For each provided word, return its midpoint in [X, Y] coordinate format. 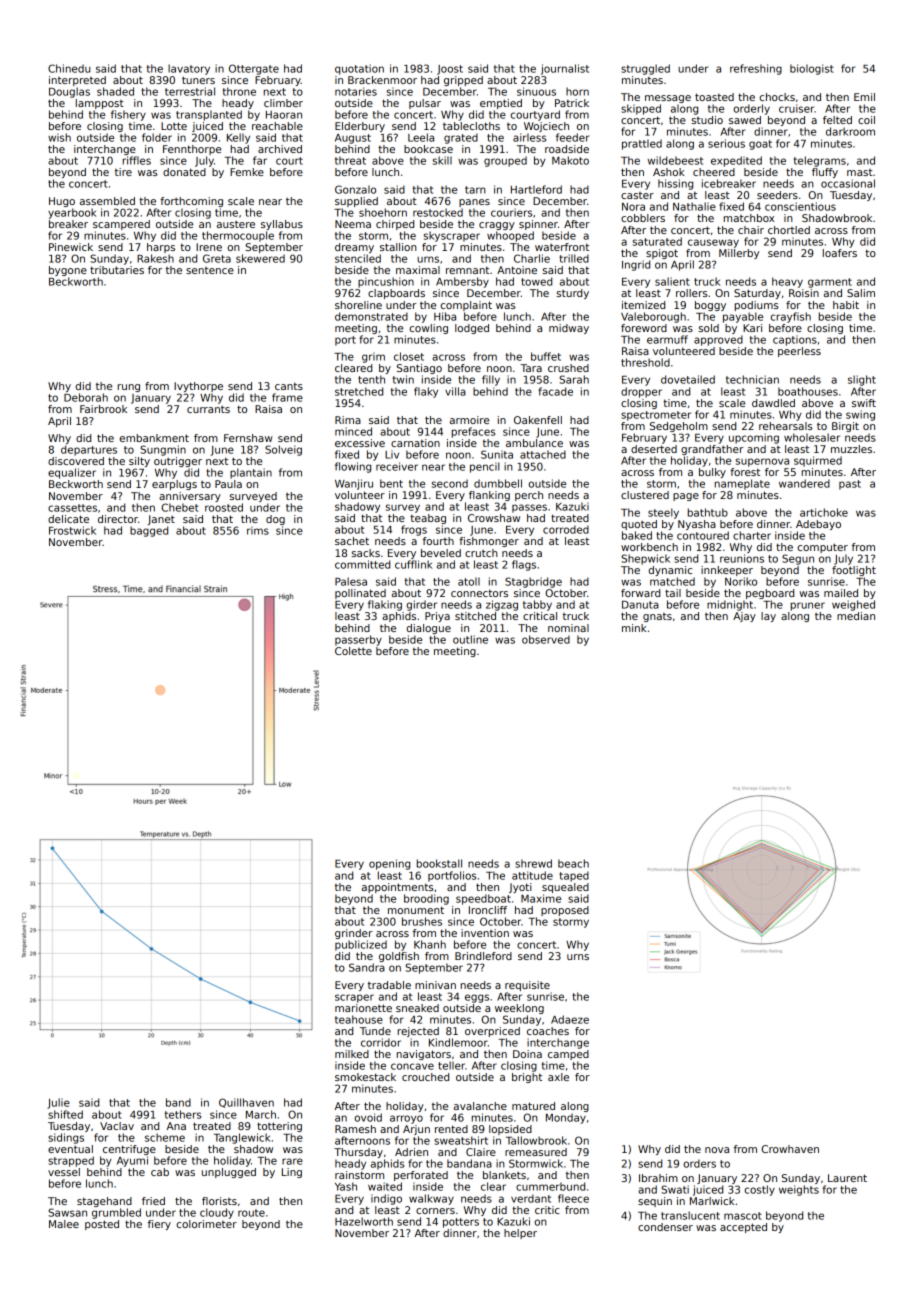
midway [569, 329]
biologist [812, 69]
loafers [840, 253]
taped [574, 876]
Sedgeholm [679, 427]
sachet [352, 541]
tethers [183, 1114]
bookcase [428, 149]
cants [289, 386]
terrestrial [190, 91]
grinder [354, 934]
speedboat [483, 899]
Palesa [351, 581]
